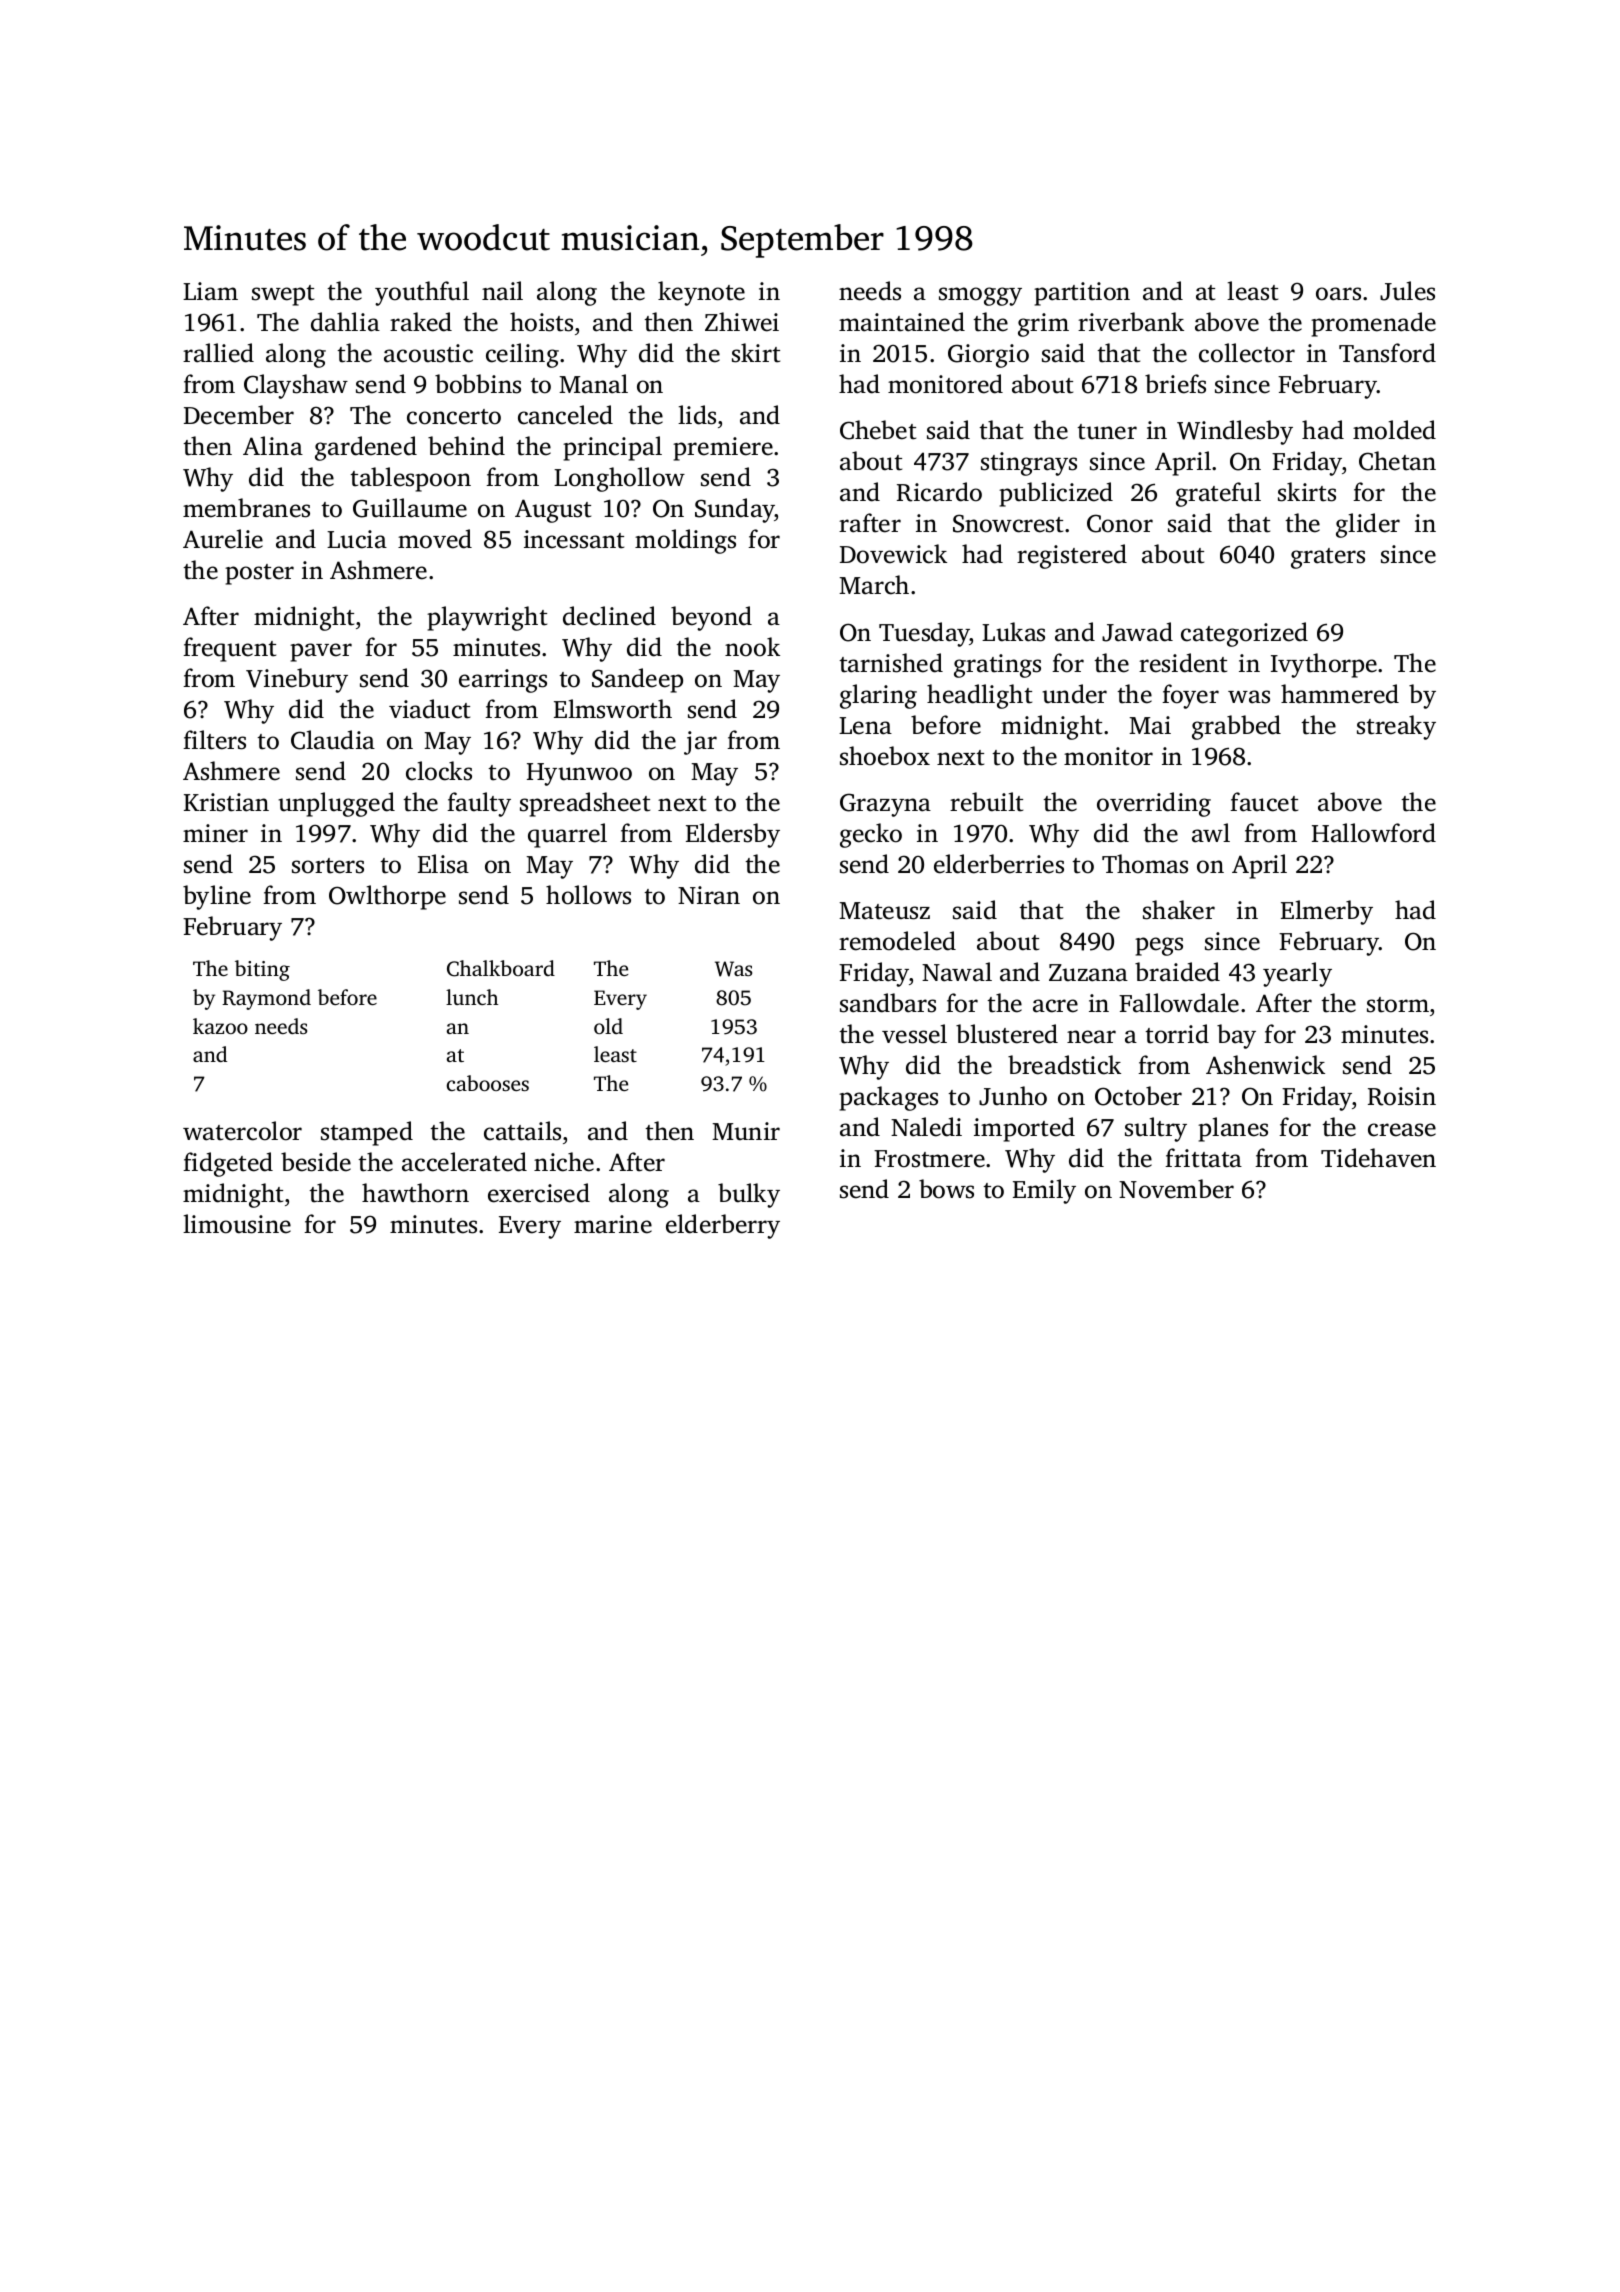 Image resolution: width=1620 pixels, height=2292 pixels. I want to click on grateful, so click(1218, 494).
